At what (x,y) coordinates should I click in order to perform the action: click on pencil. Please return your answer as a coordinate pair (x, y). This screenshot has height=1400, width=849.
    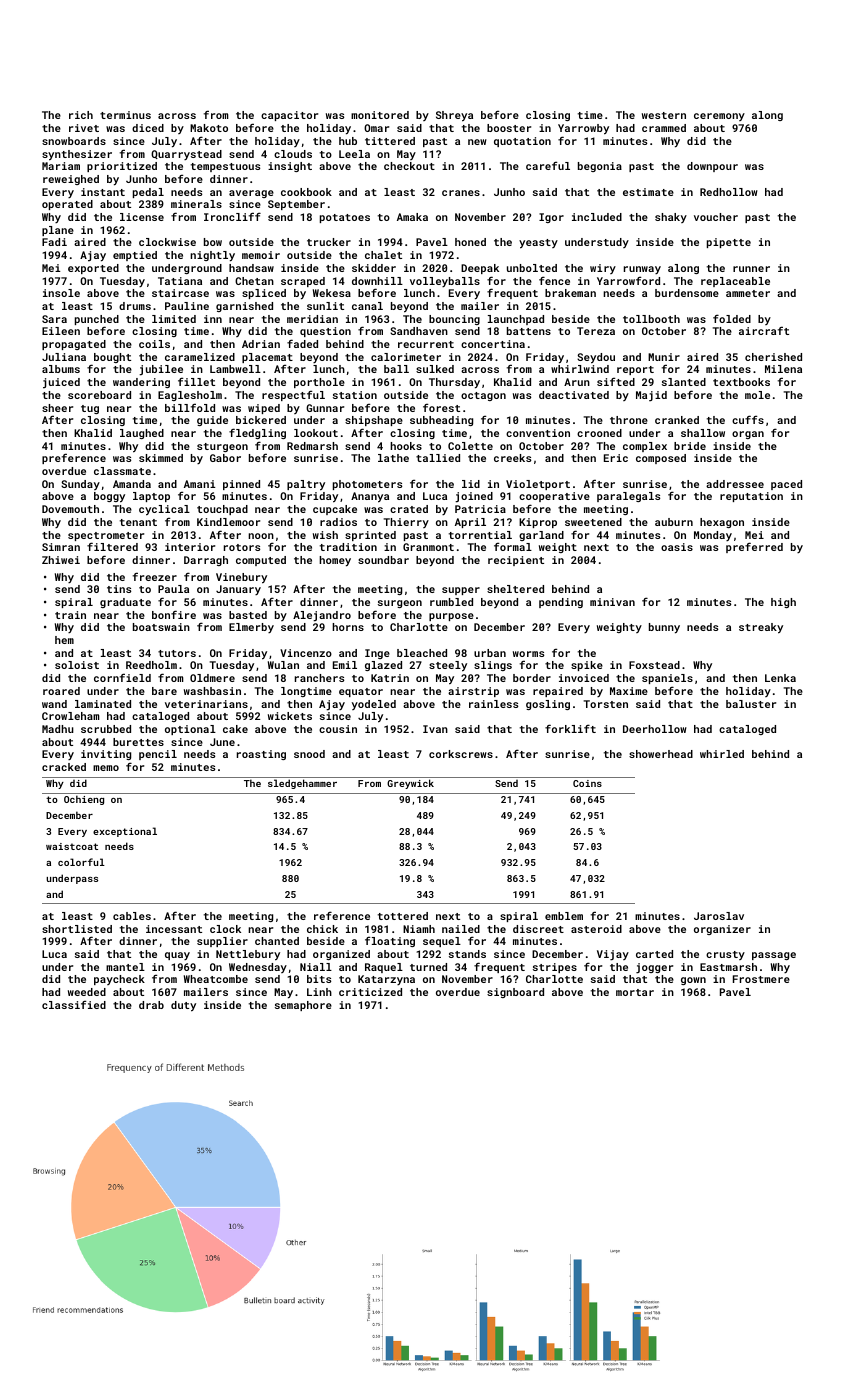
    Looking at the image, I should click on (158, 755).
